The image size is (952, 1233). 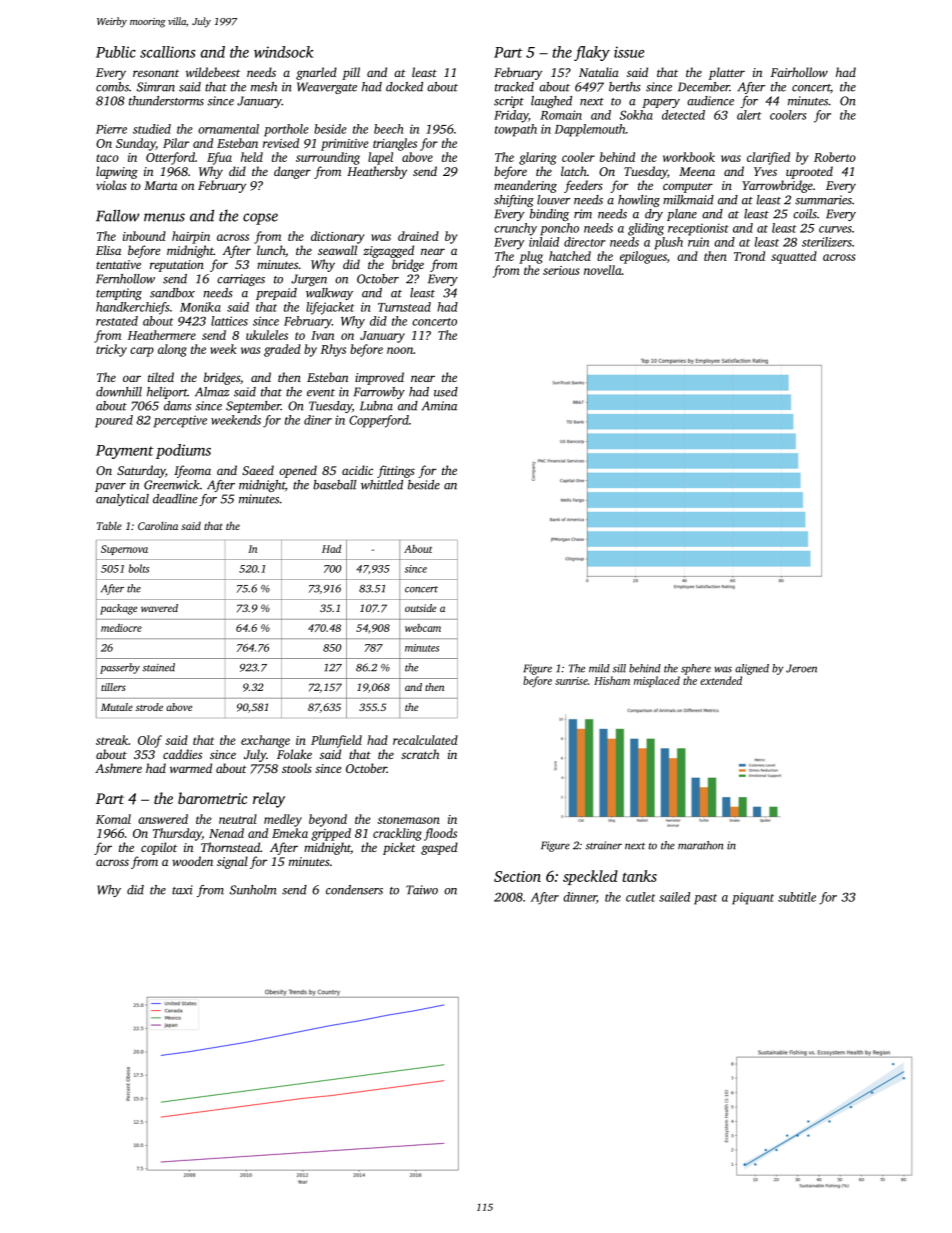 I want to click on Trond, so click(x=749, y=256).
